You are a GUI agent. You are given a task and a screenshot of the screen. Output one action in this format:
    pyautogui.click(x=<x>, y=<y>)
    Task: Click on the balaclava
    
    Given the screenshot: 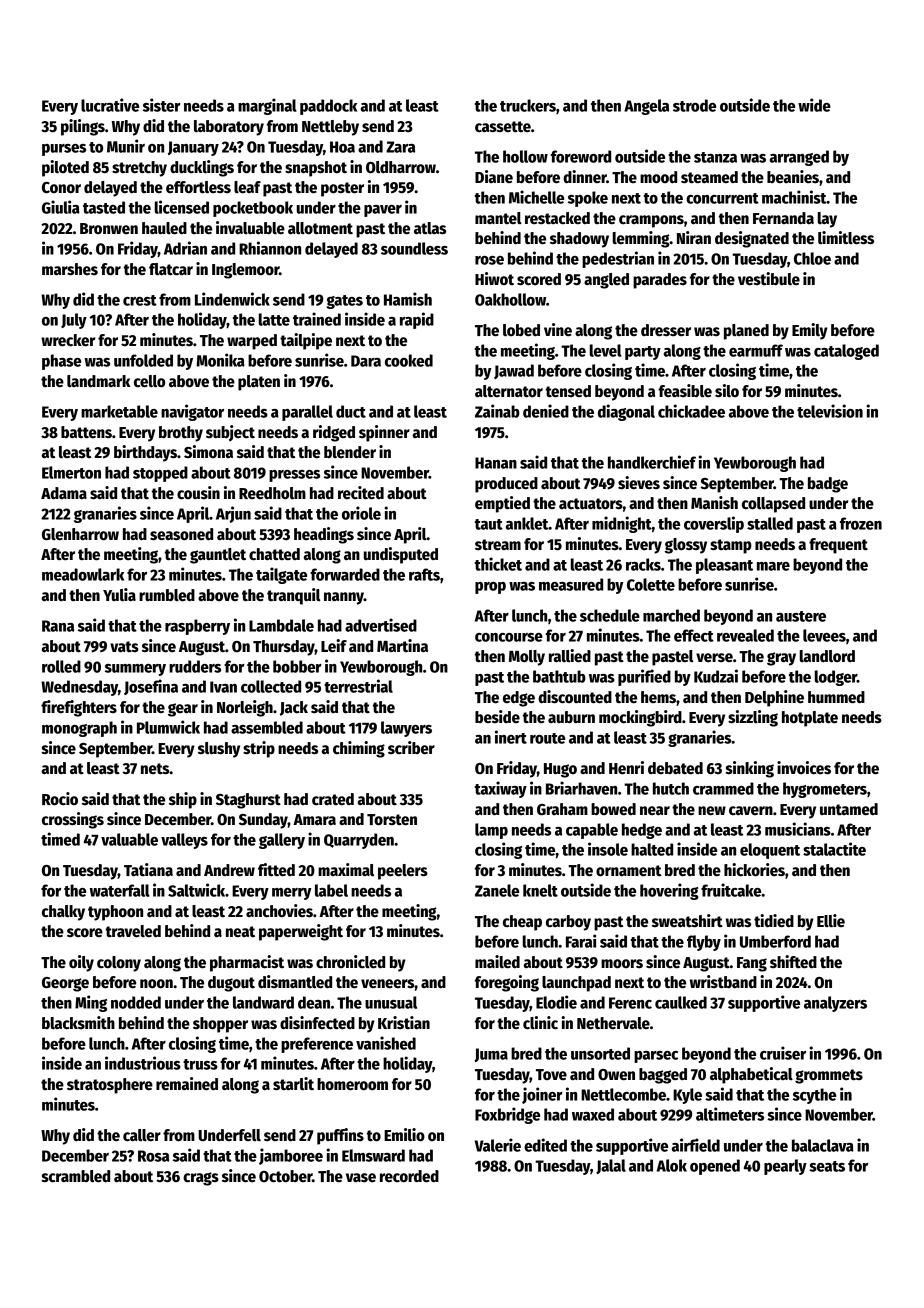 What is the action you would take?
    pyautogui.click(x=823, y=1145)
